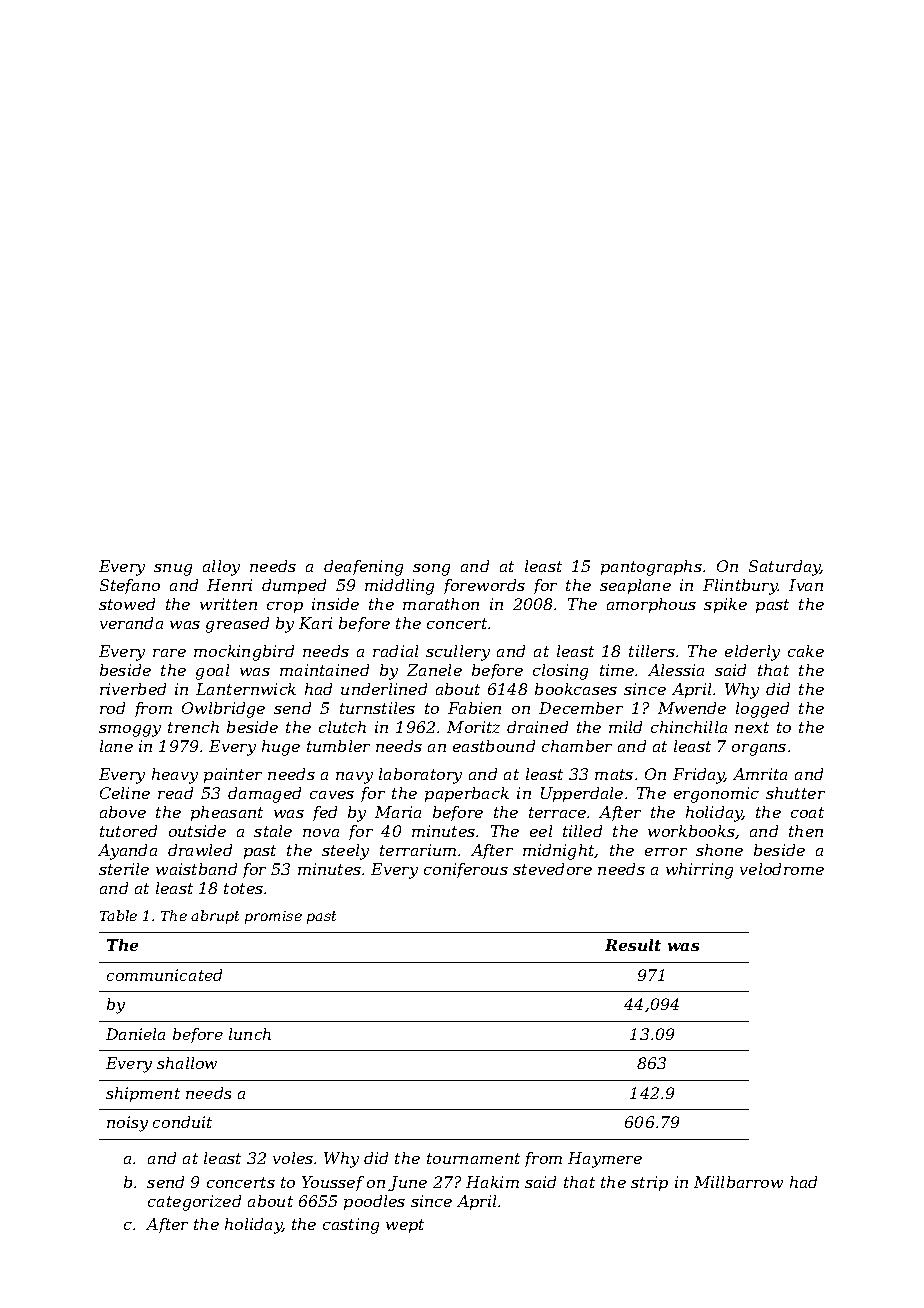 The height and width of the screenshot is (1308, 924). Describe the element at coordinates (281, 748) in the screenshot. I see `huge` at that location.
